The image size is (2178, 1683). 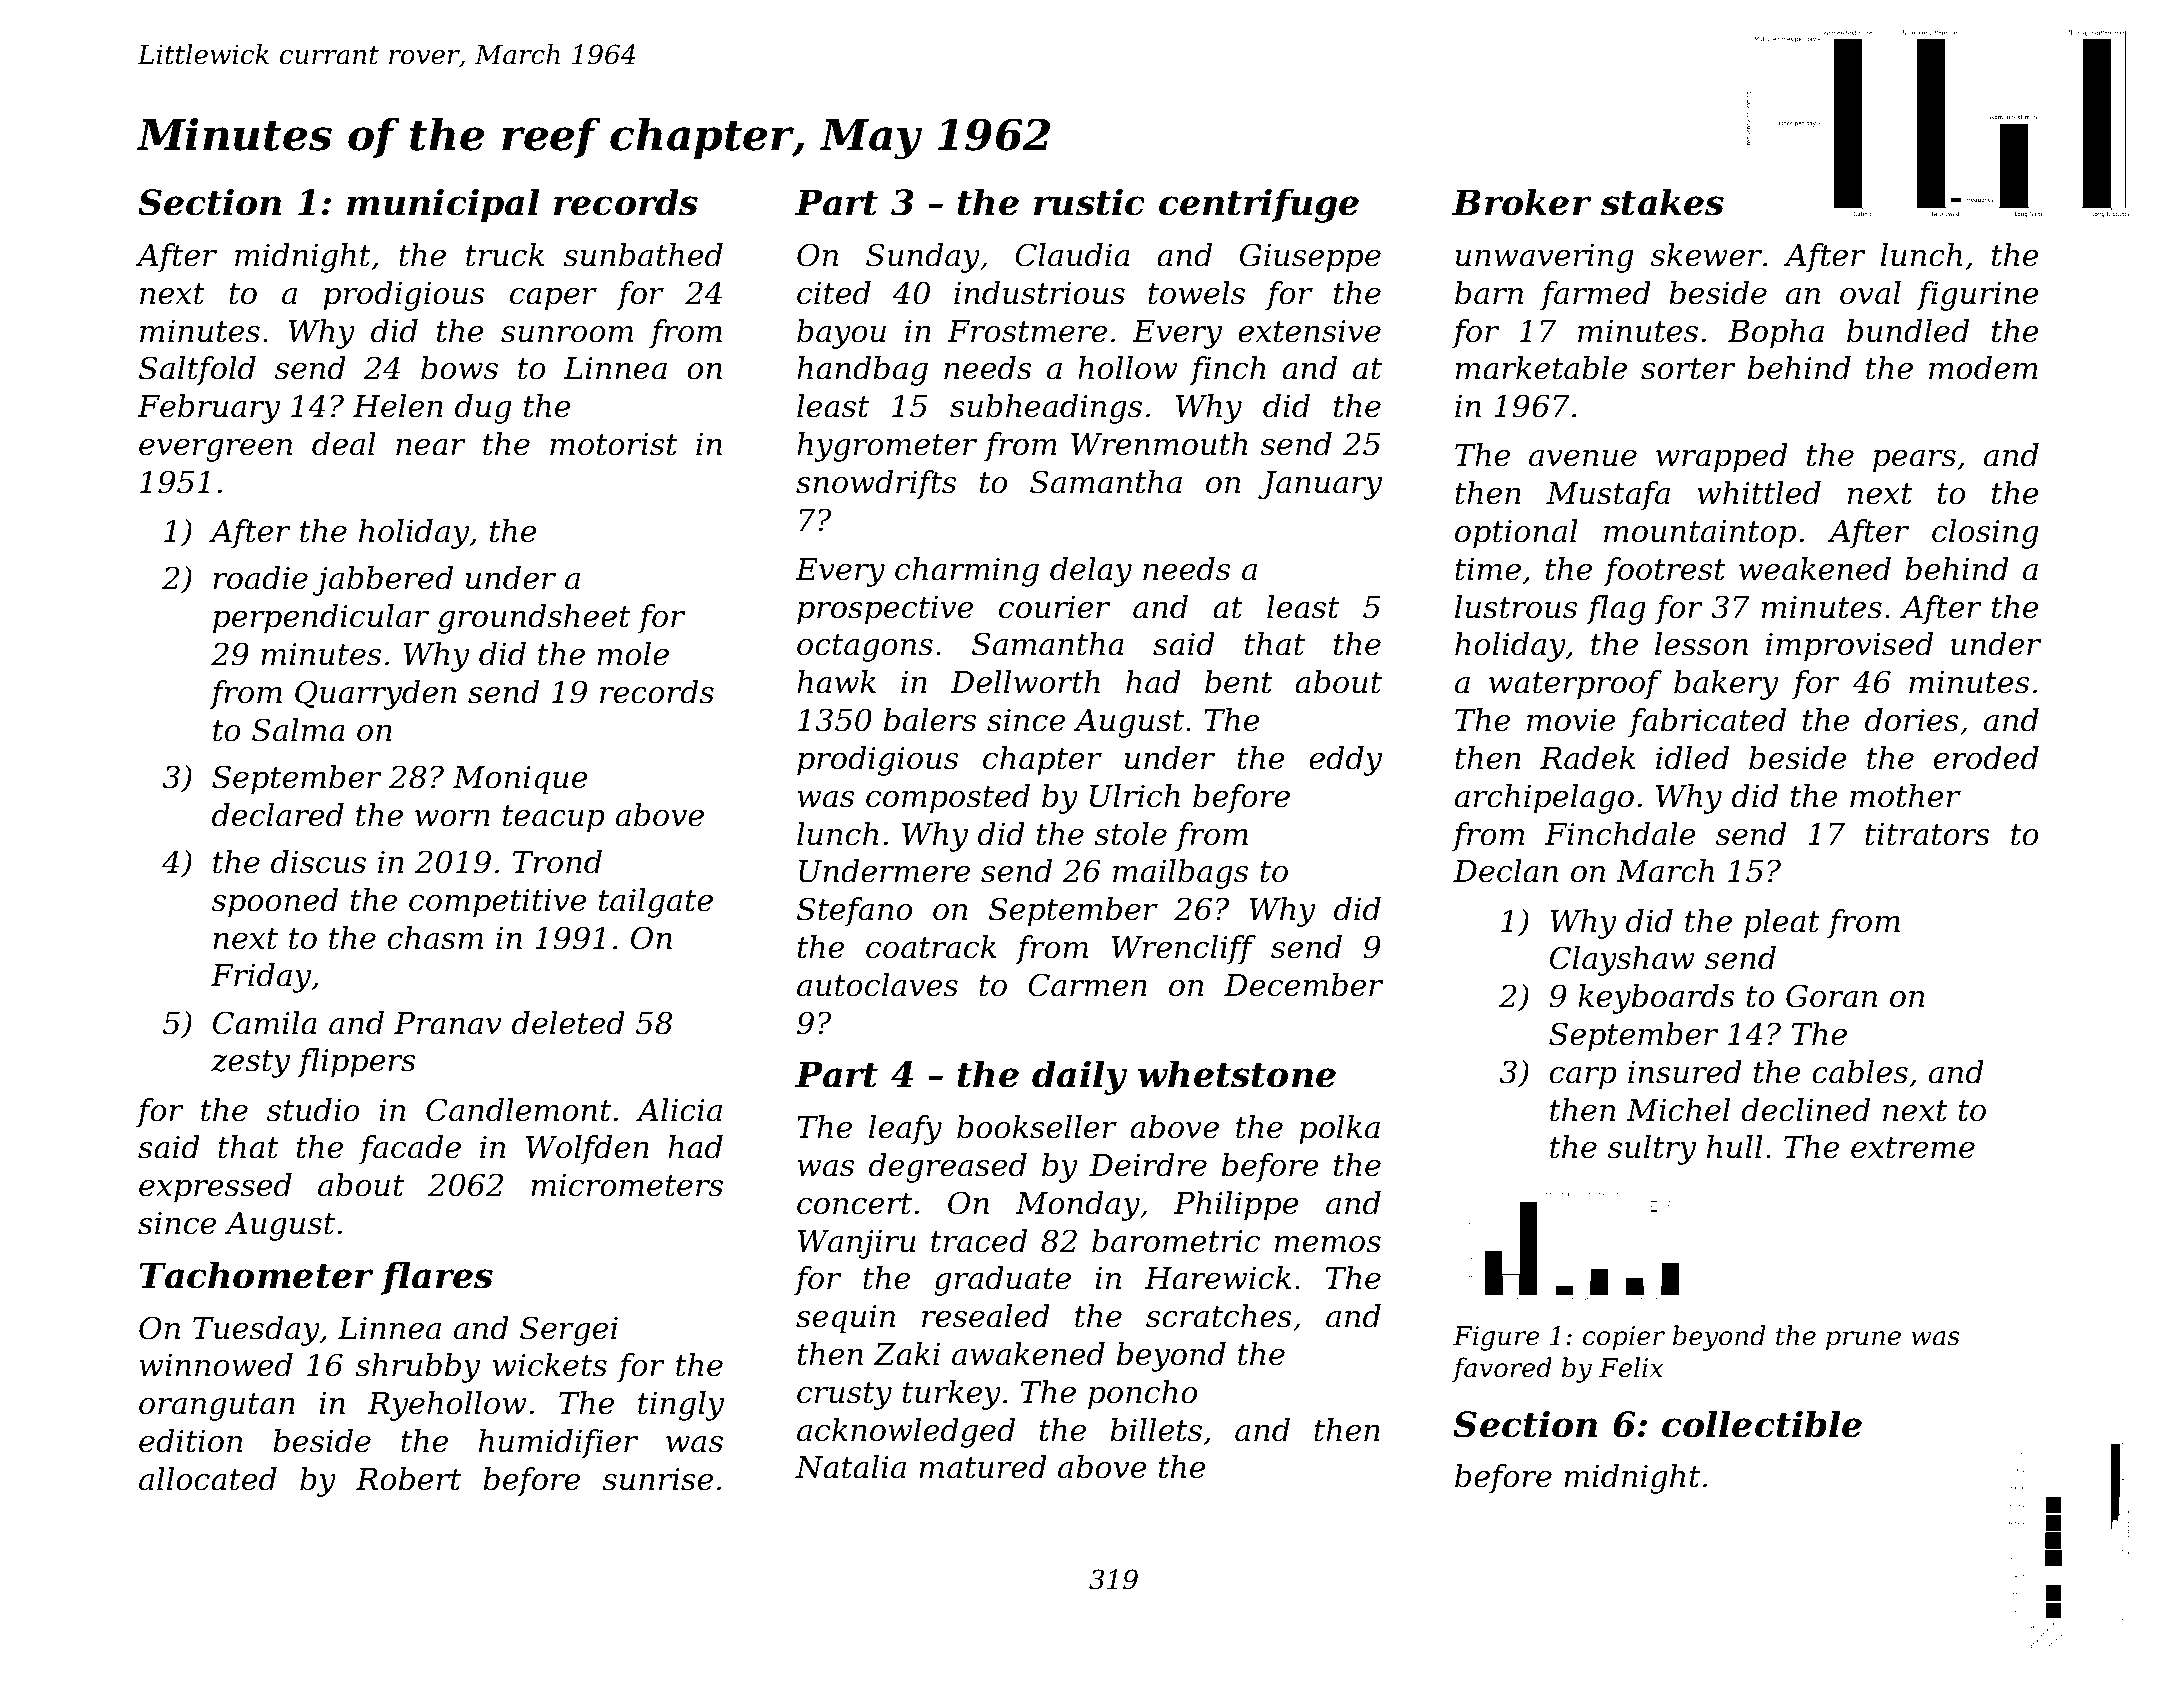 What do you see at coordinates (887, 447) in the image?
I see `hygrometer` at bounding box center [887, 447].
